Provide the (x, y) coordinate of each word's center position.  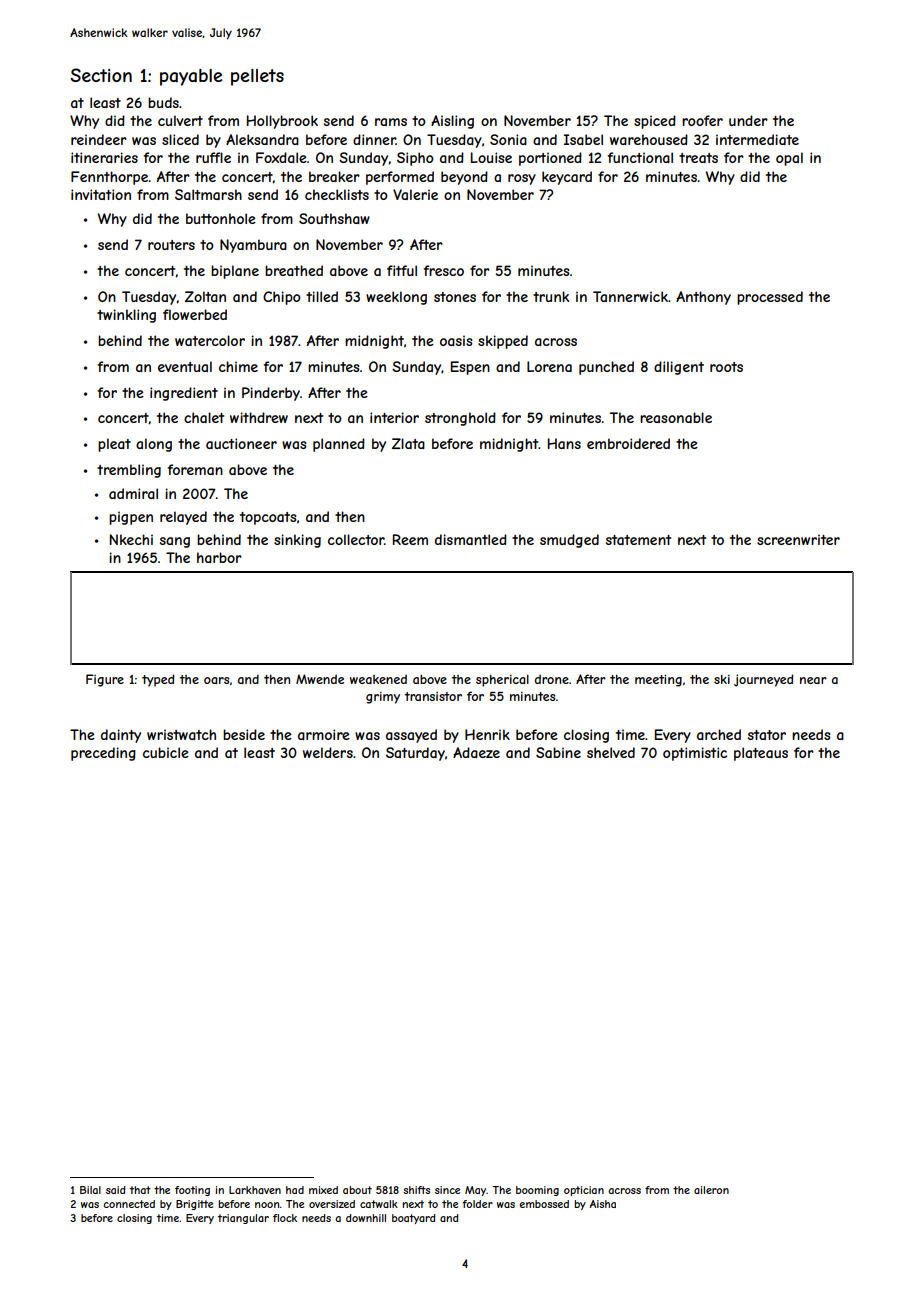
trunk (551, 296)
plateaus (761, 754)
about (357, 1190)
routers (171, 245)
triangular (243, 1219)
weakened (378, 679)
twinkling (126, 316)
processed (770, 298)
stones (455, 297)
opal (789, 159)
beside (244, 734)
